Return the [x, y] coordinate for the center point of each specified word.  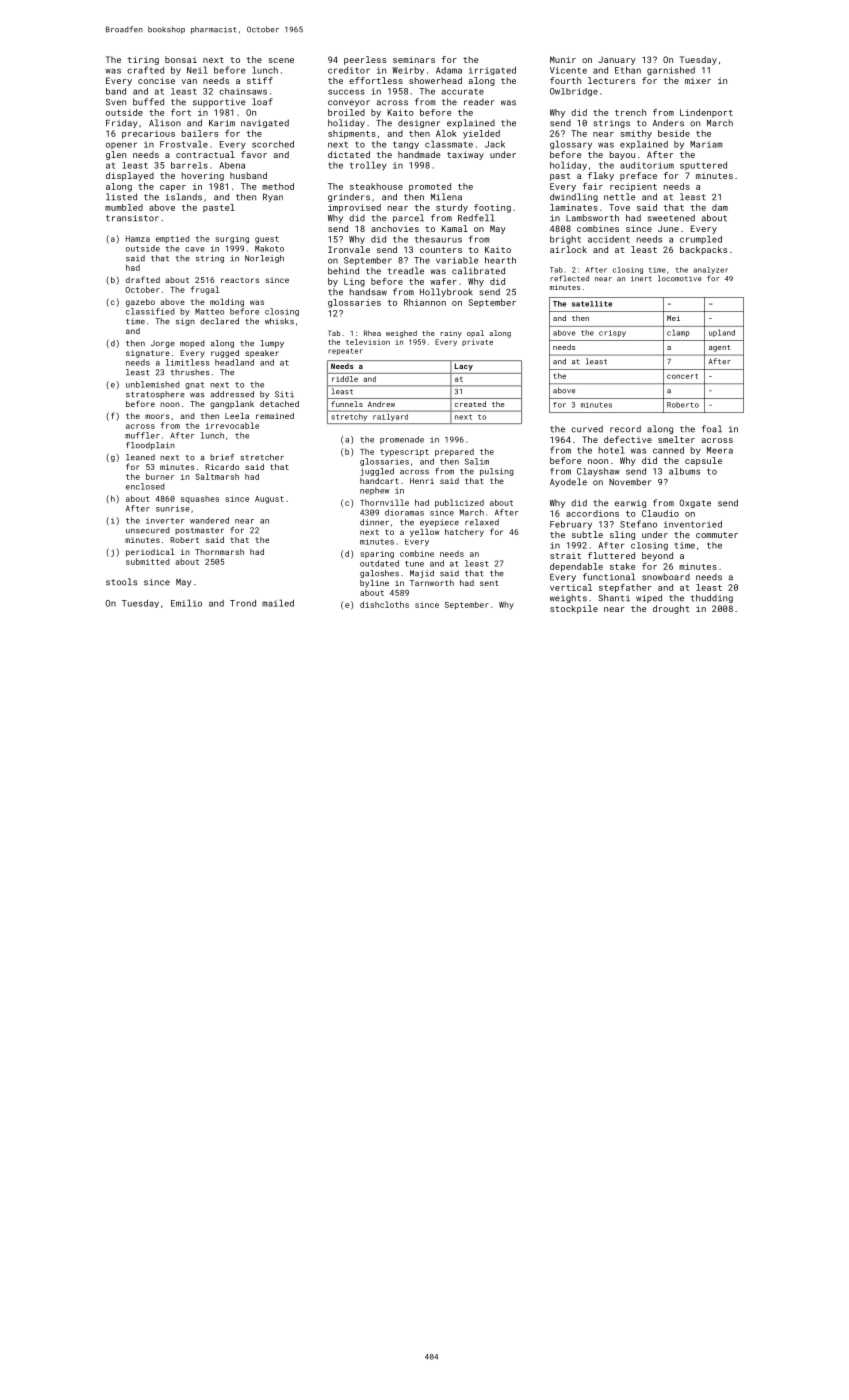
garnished [671, 71]
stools [121, 582]
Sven [116, 102]
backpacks [703, 250]
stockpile [574, 609]
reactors [240, 280]
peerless [365, 60]
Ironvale [349, 249]
